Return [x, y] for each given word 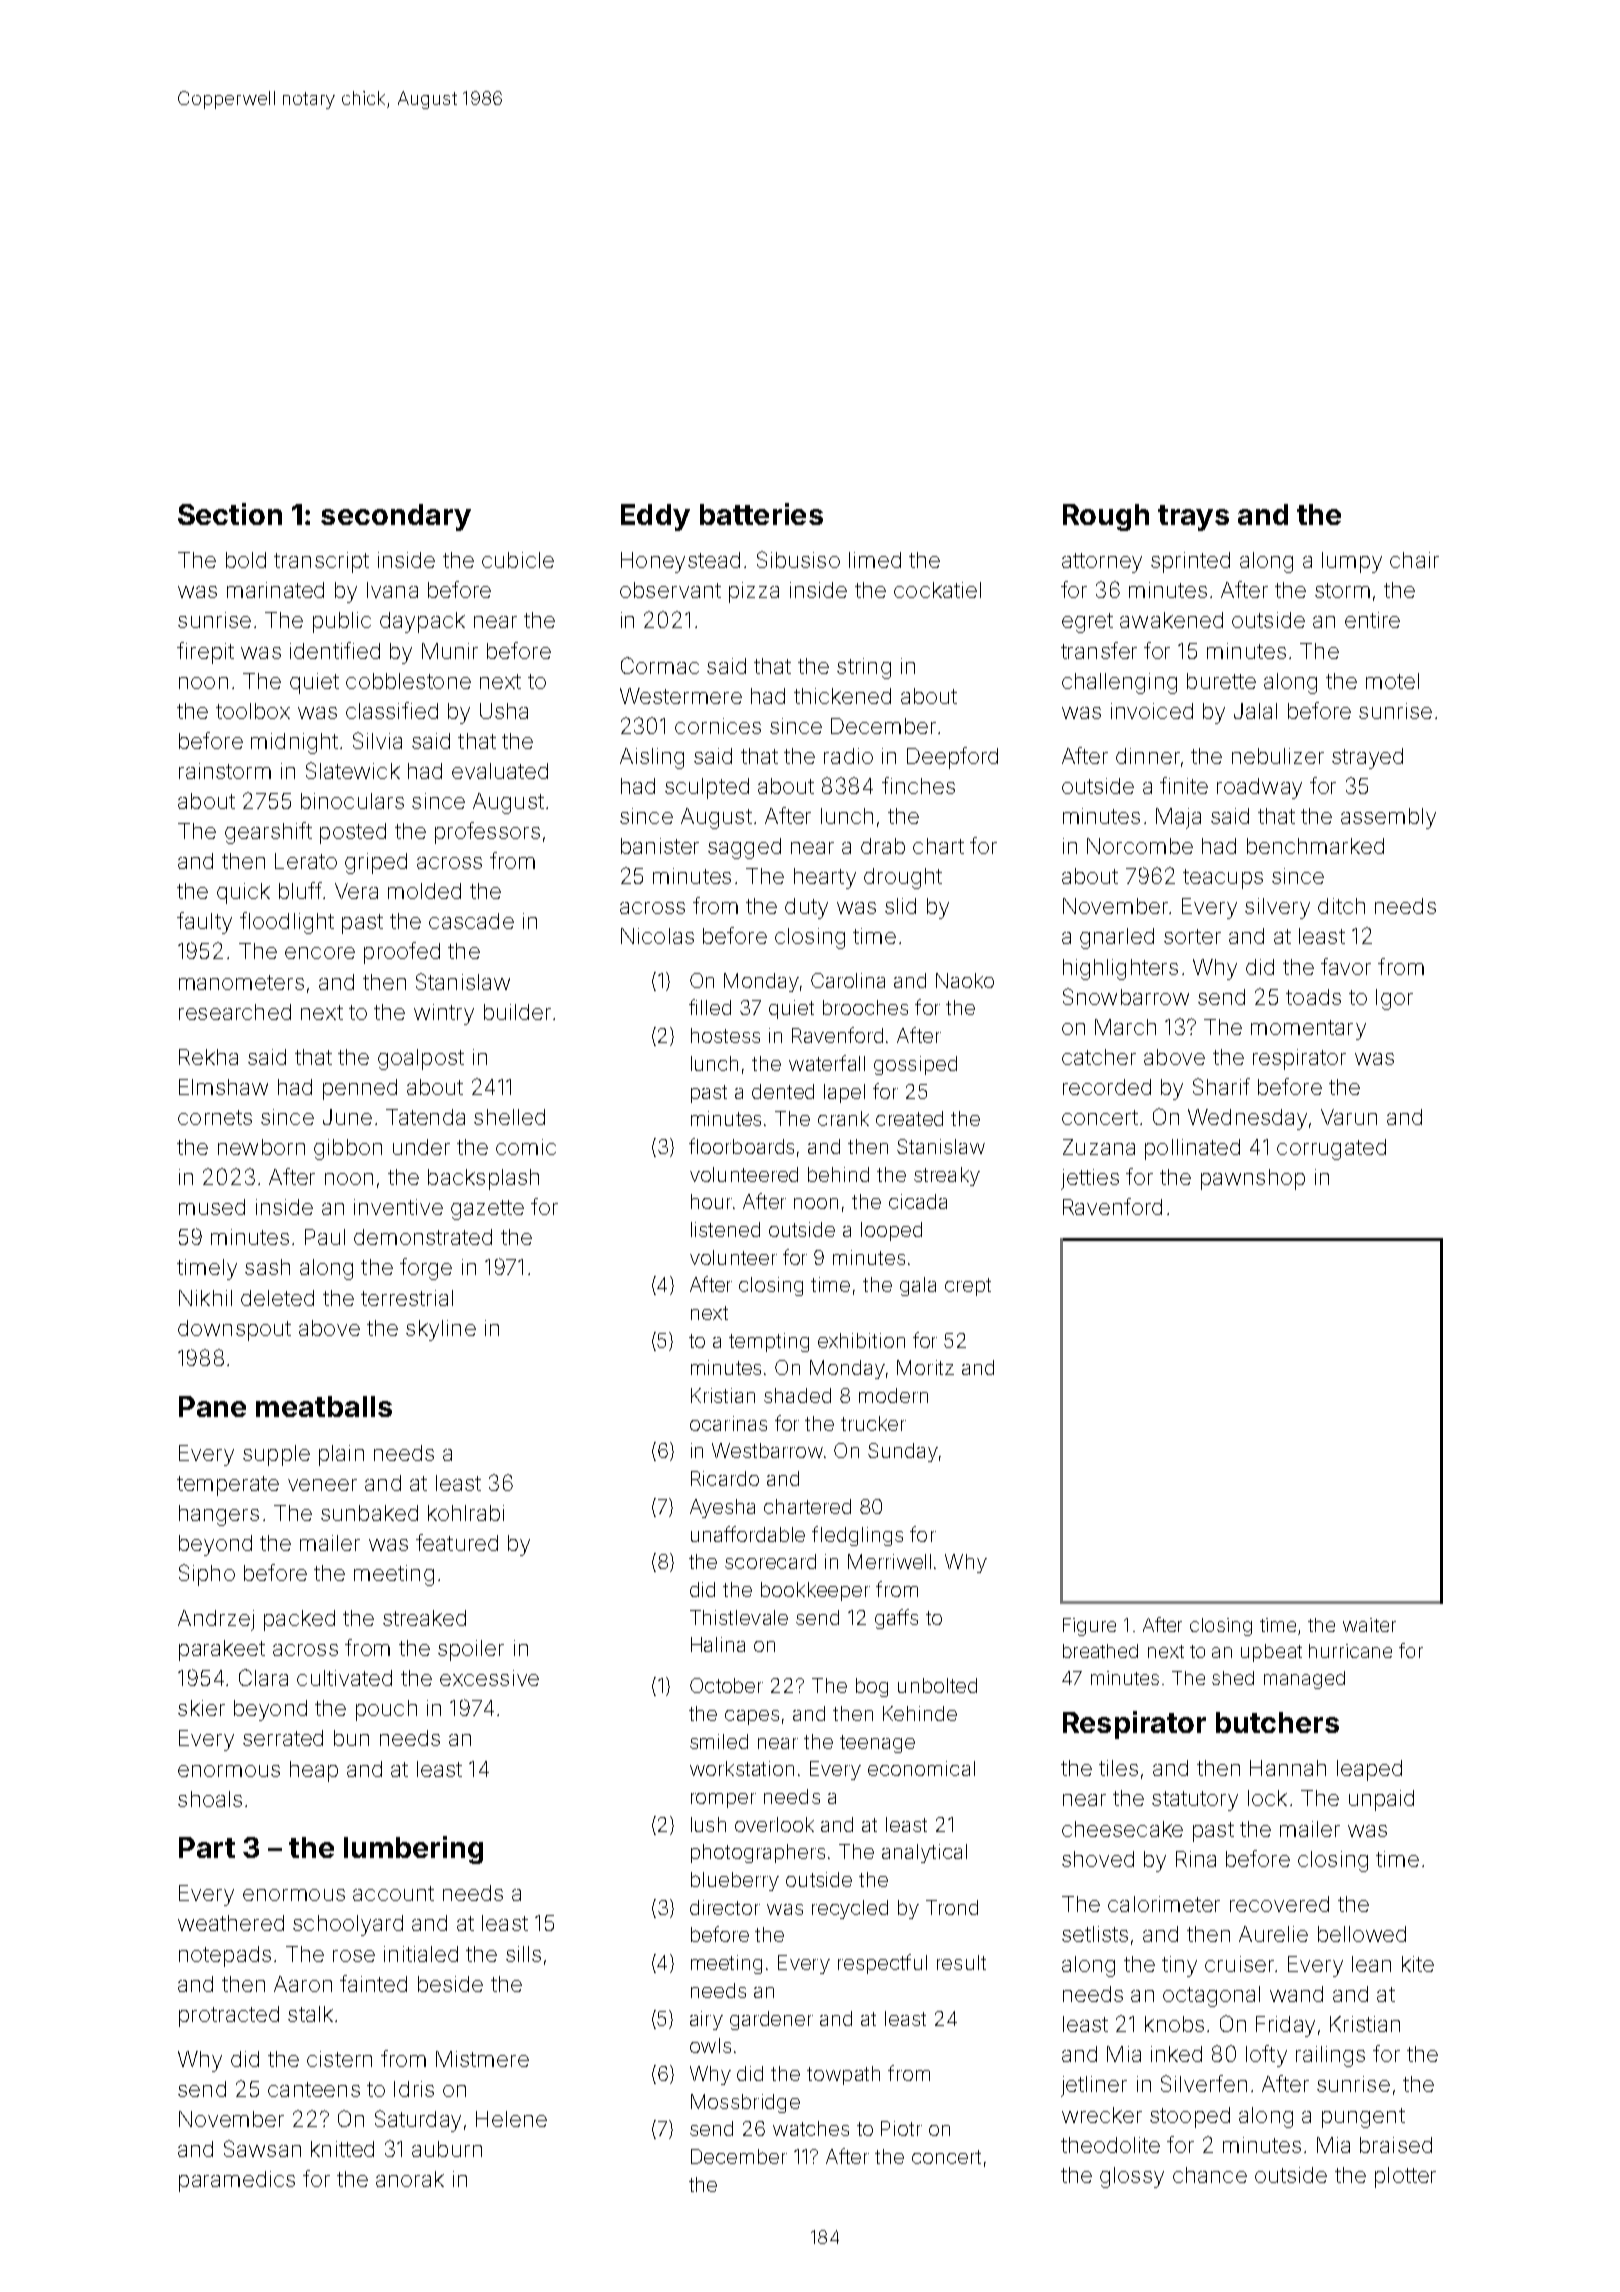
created [909, 1118]
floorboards [741, 1146]
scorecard [770, 1561]
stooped [1190, 2117]
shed [1233, 1678]
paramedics [237, 2181]
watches [811, 2128]
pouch [386, 1710]
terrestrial [407, 1298]
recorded [1107, 1087]
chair [1414, 560]
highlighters [1120, 969]
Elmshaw [223, 1087]
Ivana [392, 590]
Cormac [660, 665]
